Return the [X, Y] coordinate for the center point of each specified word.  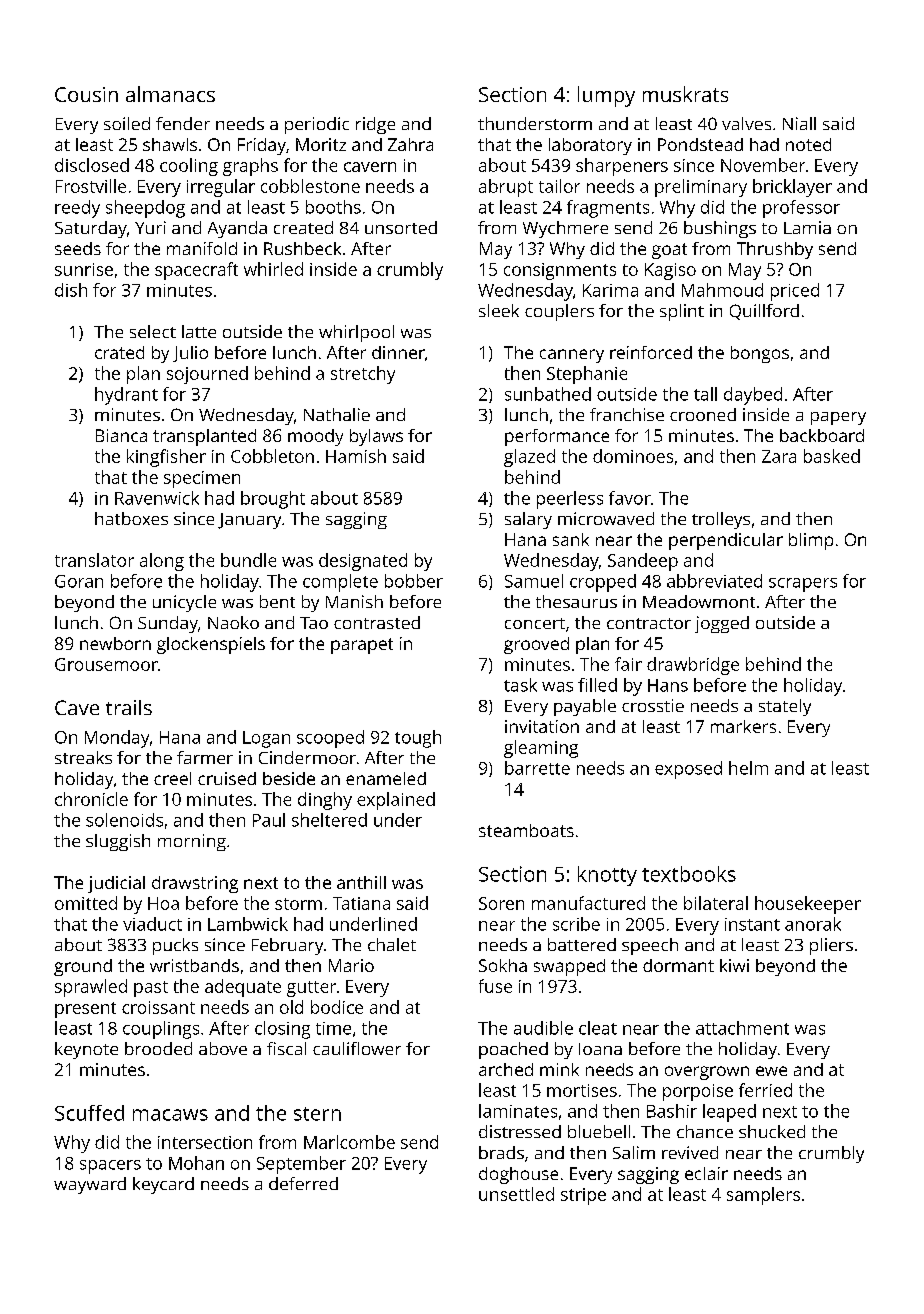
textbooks [689, 874]
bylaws [376, 437]
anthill [361, 882]
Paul [269, 820]
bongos [760, 354]
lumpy [606, 96]
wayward [90, 1185]
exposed [688, 770]
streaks [83, 757]
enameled [386, 778]
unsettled [516, 1194]
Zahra [410, 144]
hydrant [126, 396]
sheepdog [145, 209]
